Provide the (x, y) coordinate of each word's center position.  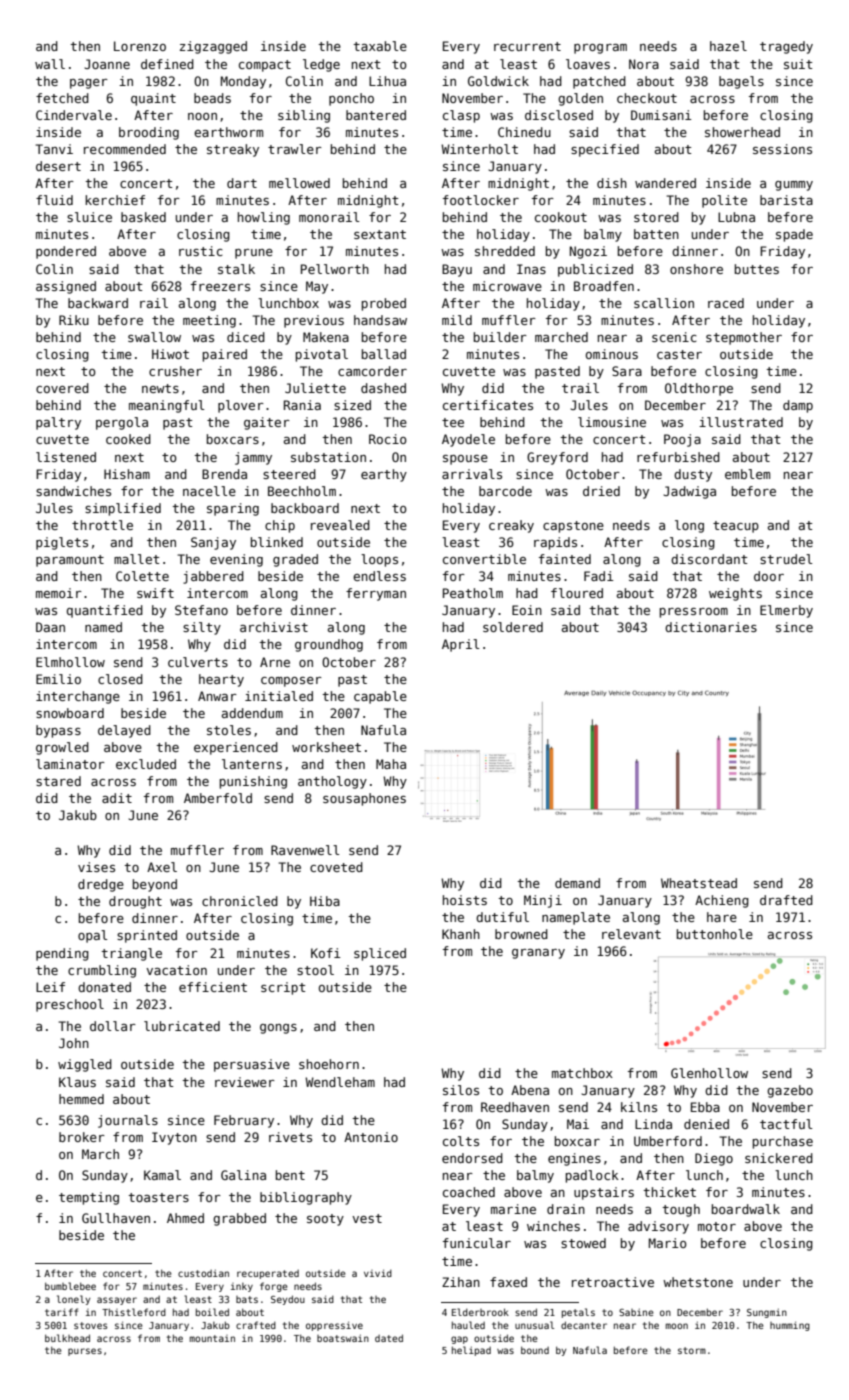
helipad (471, 1351)
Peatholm (473, 593)
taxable (380, 46)
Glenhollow (709, 1073)
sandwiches (73, 491)
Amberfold (218, 798)
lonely (73, 1300)
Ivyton (174, 1138)
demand (577, 883)
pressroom (694, 613)
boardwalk (746, 1209)
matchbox (582, 1073)
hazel (728, 46)
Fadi (599, 576)
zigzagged (213, 47)
